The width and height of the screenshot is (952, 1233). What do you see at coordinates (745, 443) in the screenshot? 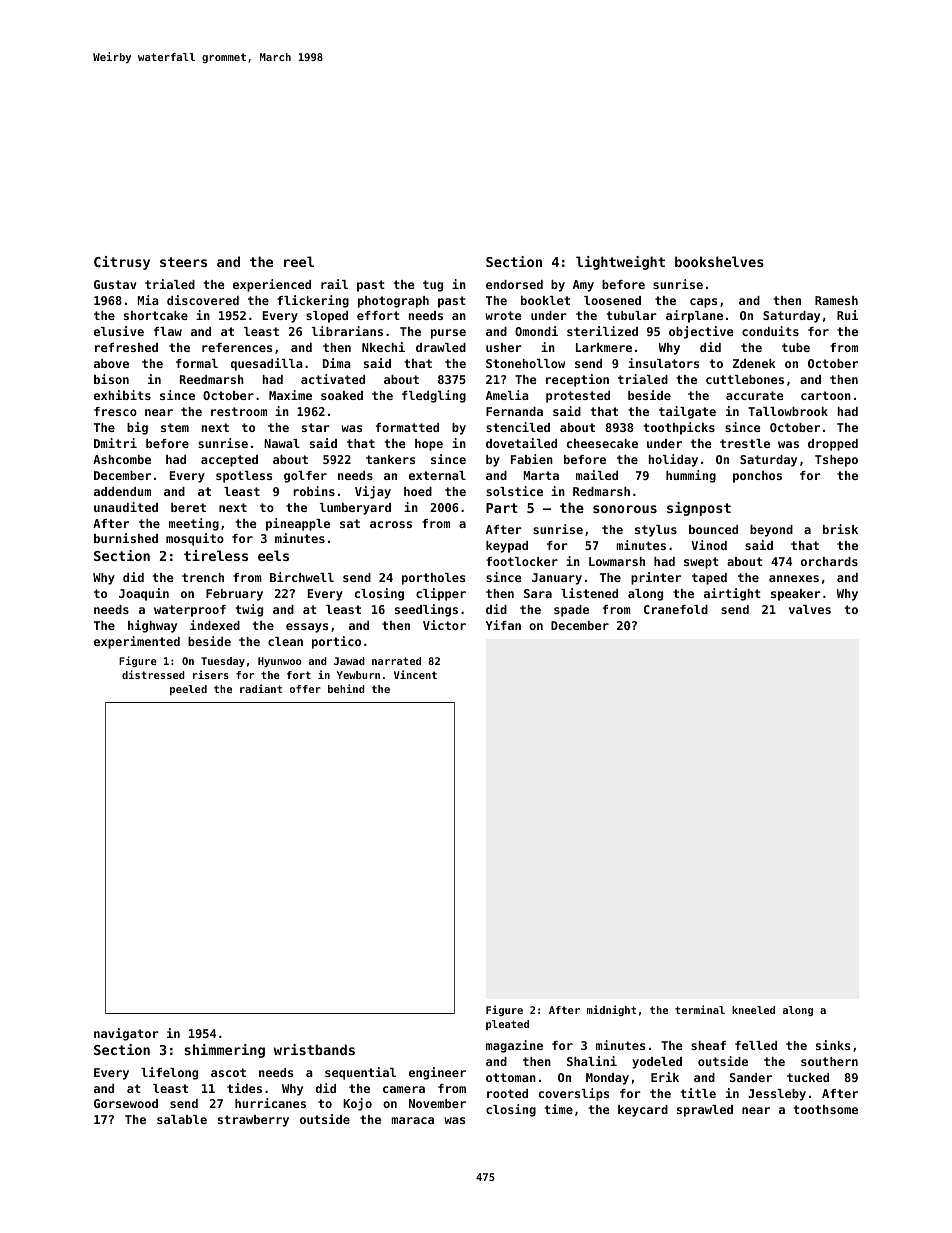
I see `trestle` at bounding box center [745, 443].
